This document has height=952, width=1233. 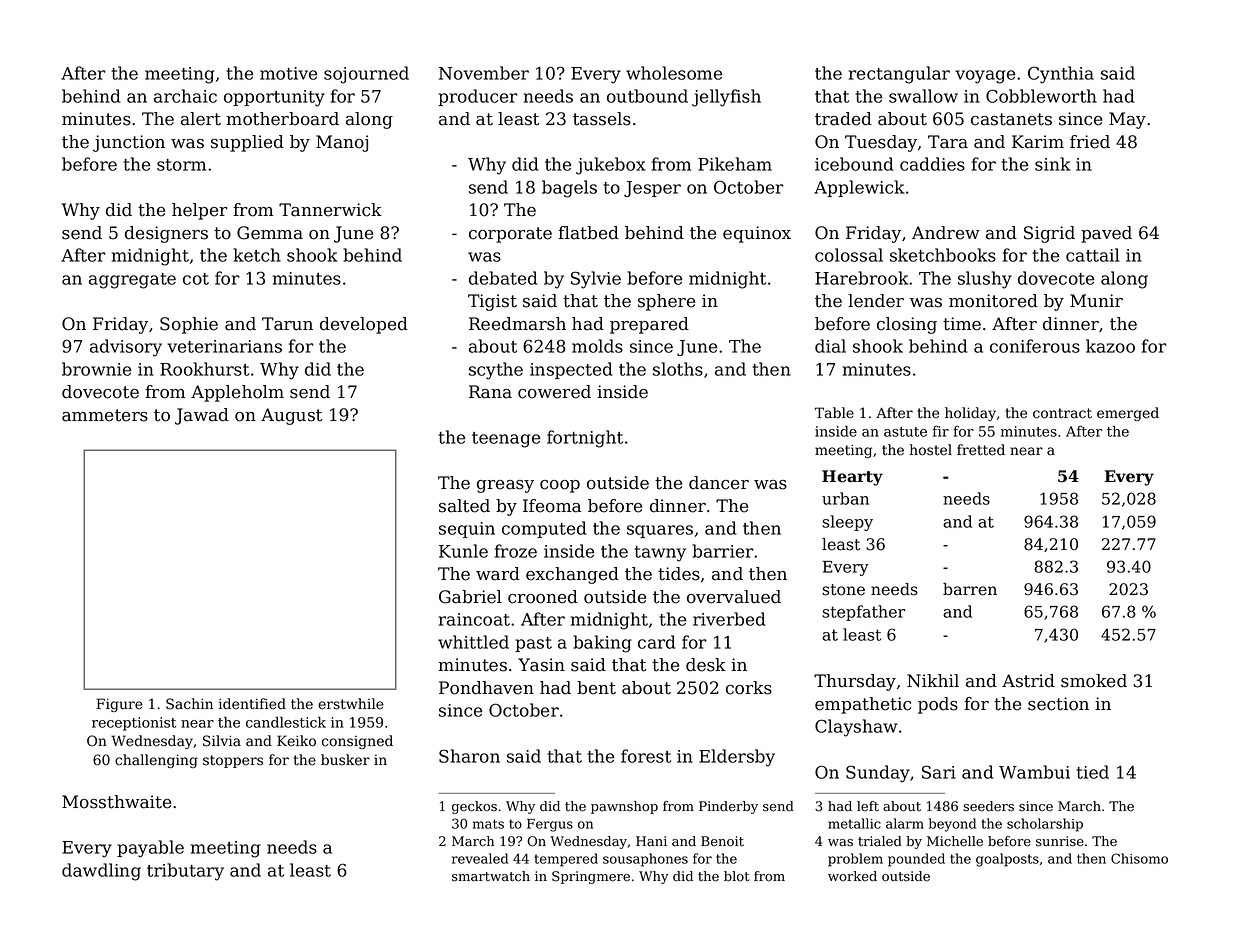 What do you see at coordinates (105, 415) in the document?
I see `ammeters` at bounding box center [105, 415].
